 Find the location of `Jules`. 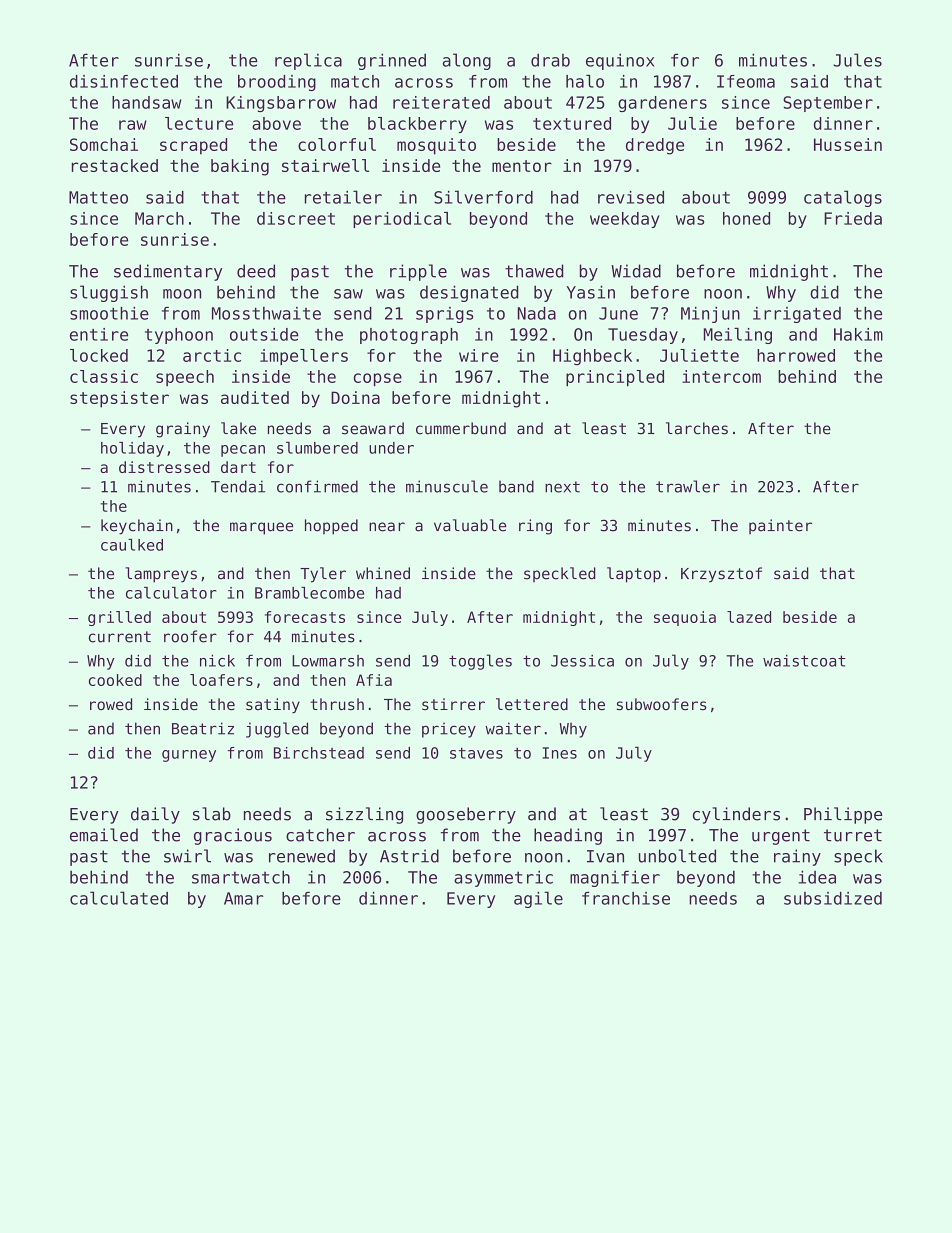

Jules is located at coordinates (858, 60).
